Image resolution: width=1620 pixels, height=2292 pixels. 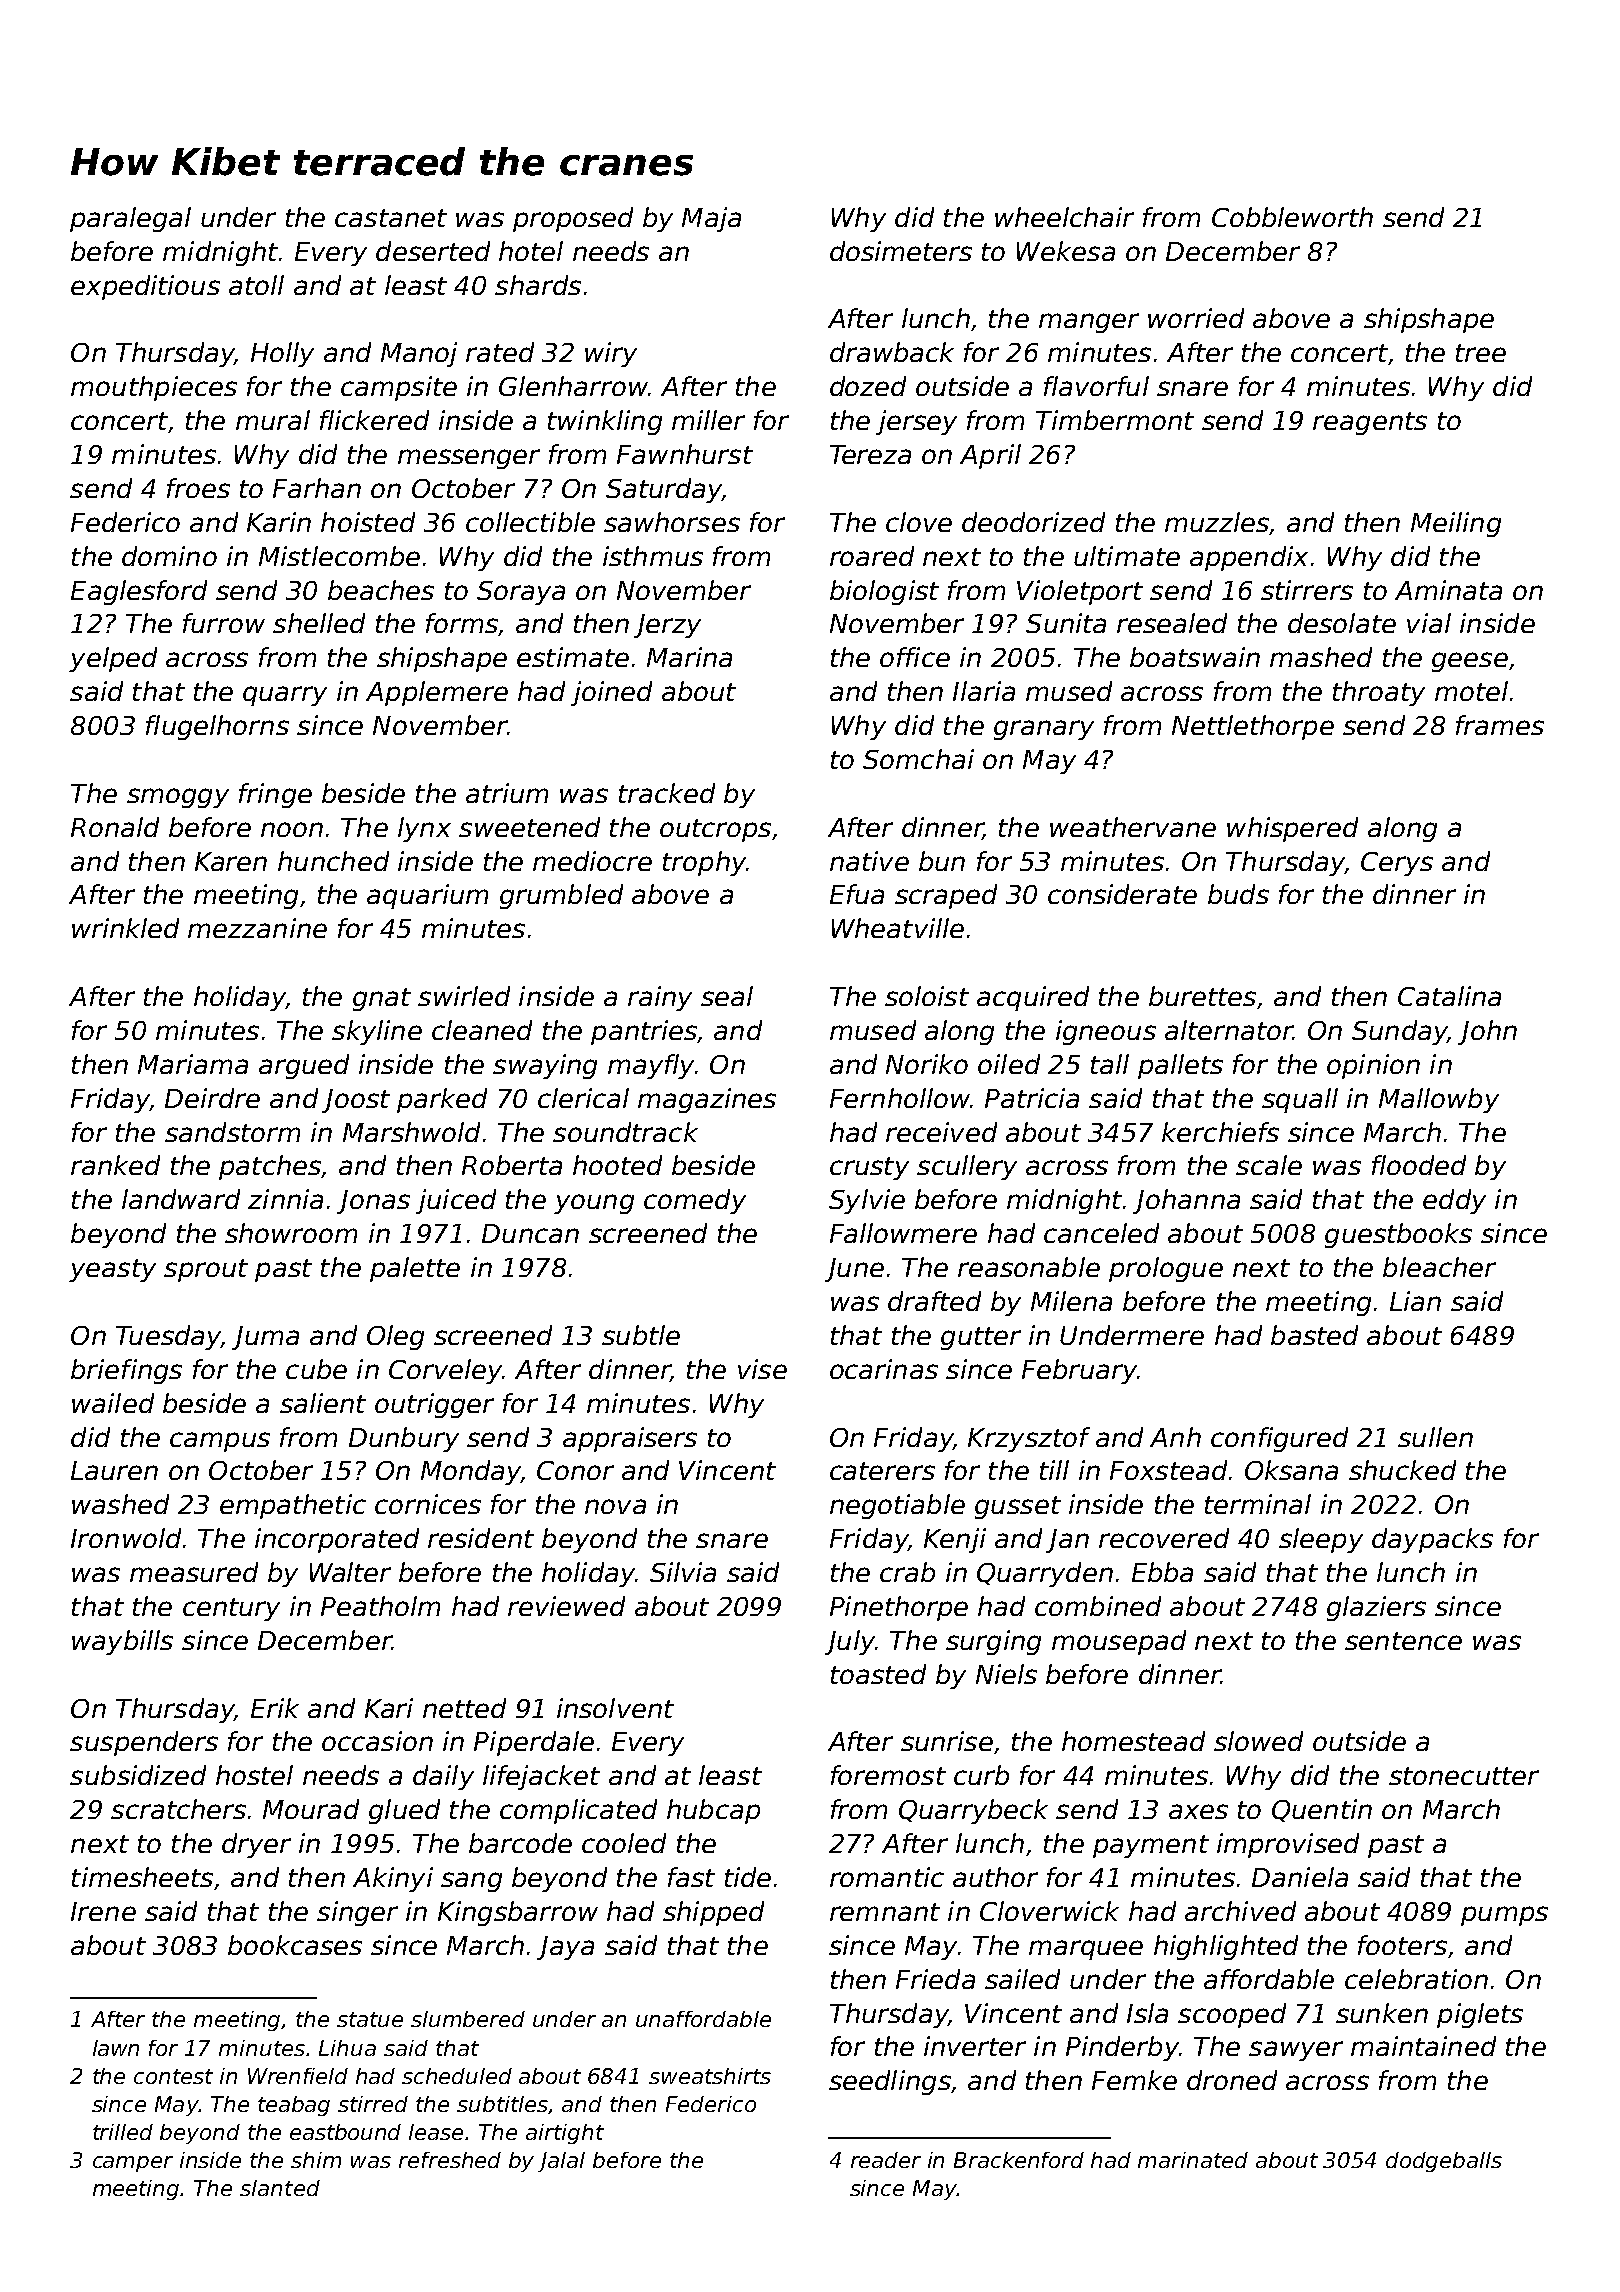 What do you see at coordinates (323, 1403) in the screenshot?
I see `salient` at bounding box center [323, 1403].
